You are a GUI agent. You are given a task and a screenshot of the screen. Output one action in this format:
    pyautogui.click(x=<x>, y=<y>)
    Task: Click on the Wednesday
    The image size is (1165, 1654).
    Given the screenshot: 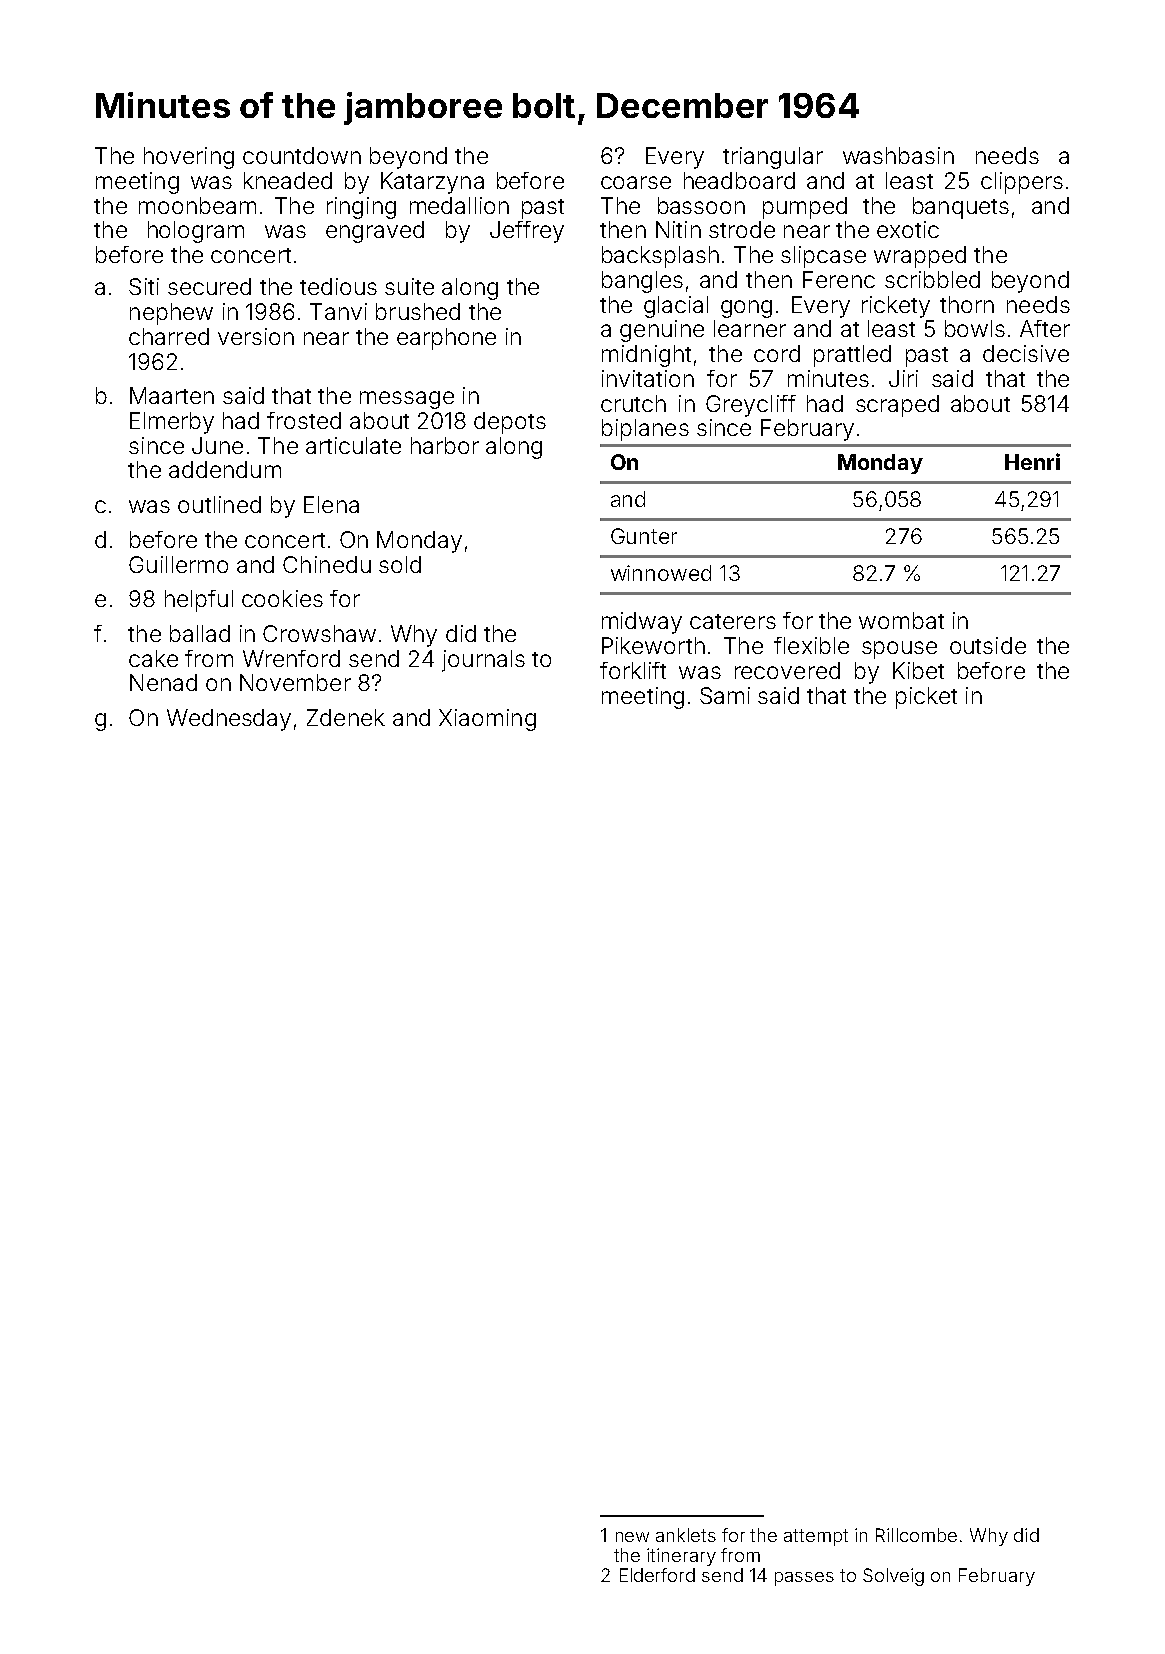 What is the action you would take?
    pyautogui.click(x=229, y=720)
